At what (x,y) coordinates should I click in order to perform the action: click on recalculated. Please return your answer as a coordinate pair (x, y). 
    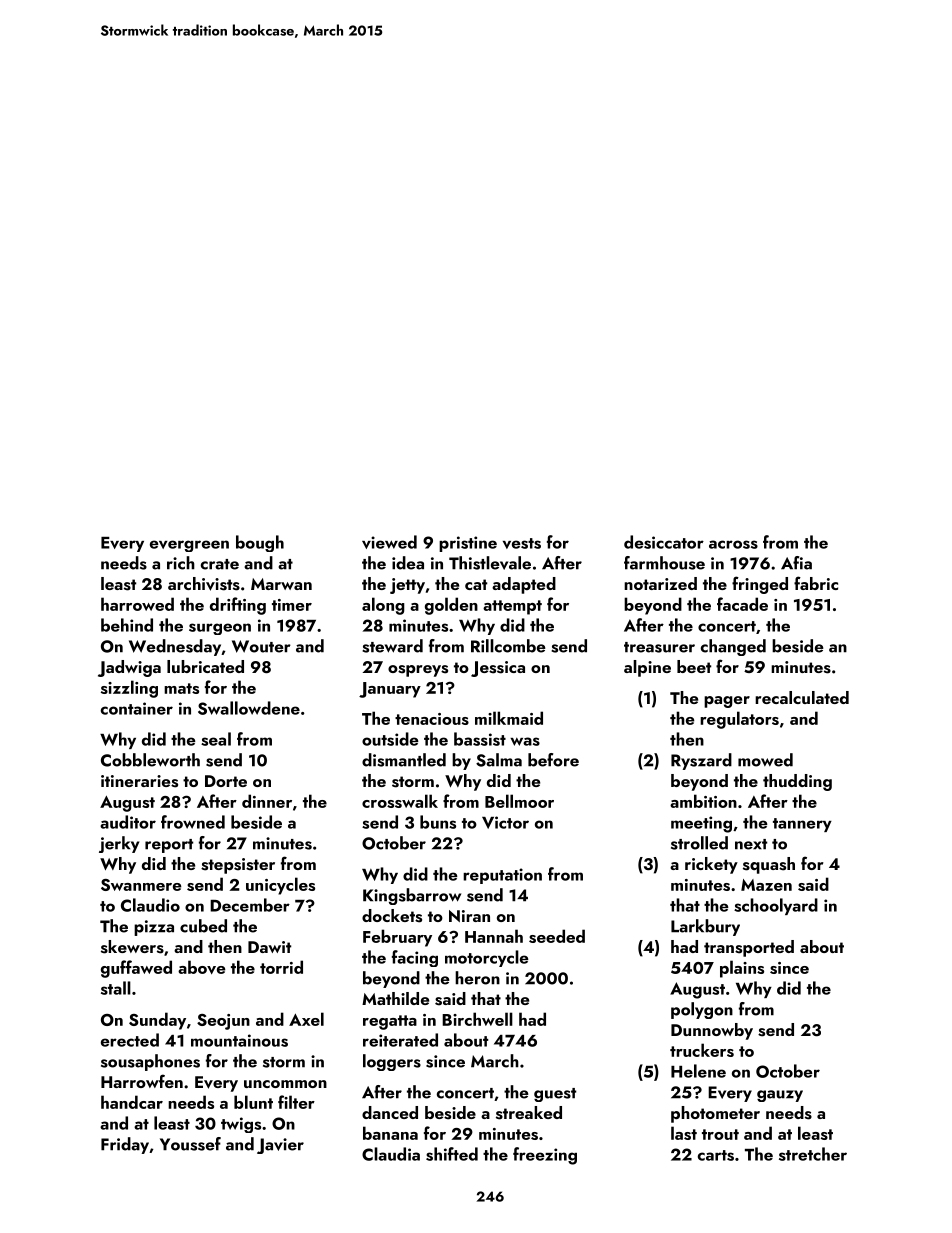
    Looking at the image, I should click on (802, 697).
